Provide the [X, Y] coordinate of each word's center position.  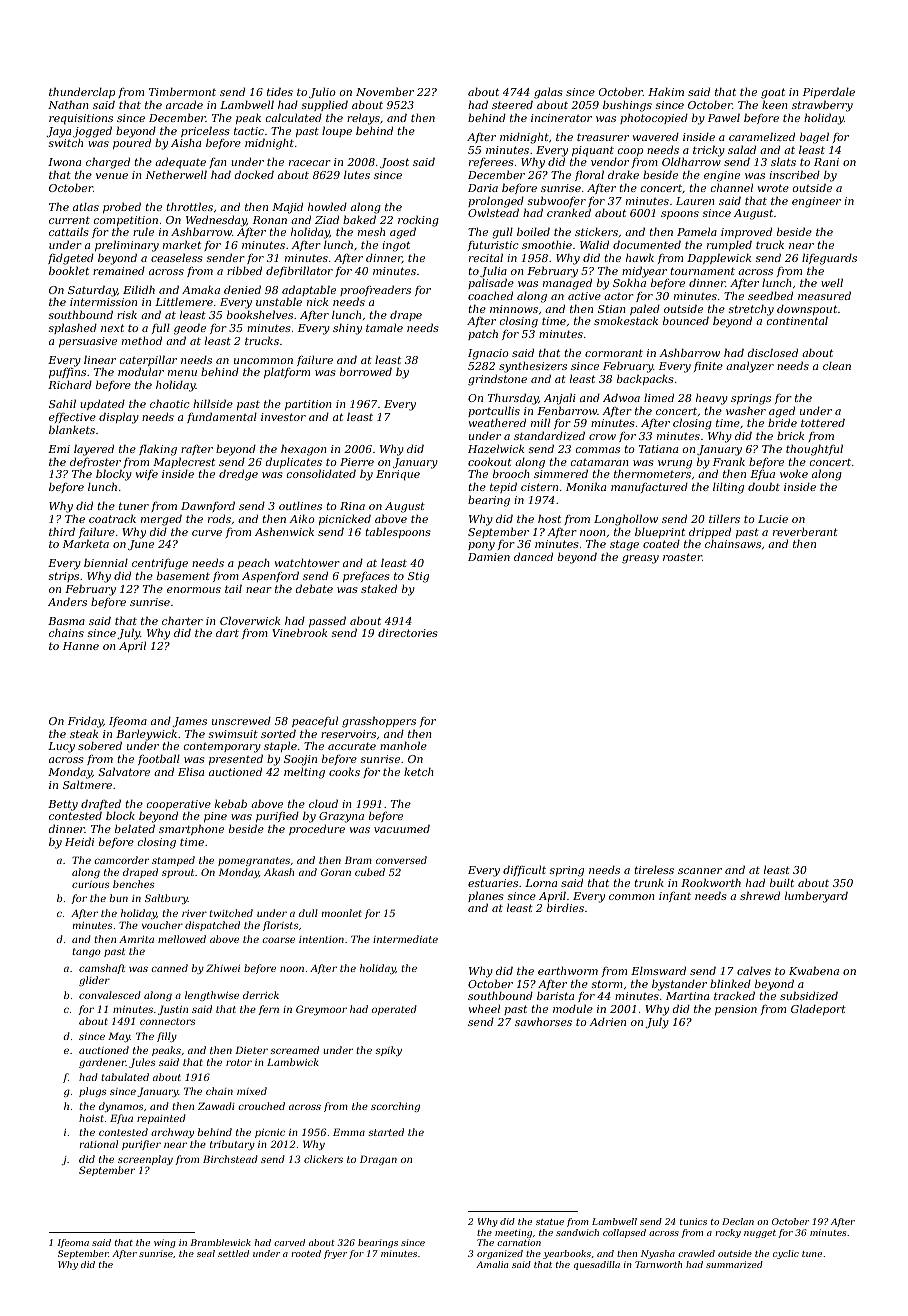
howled [327, 206]
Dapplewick [719, 258]
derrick [261, 995]
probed [122, 207]
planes [486, 897]
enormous [194, 590]
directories [408, 632]
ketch [419, 771]
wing [165, 1243]
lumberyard [816, 897]
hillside [213, 403]
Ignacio [488, 354]
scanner [700, 871]
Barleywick [146, 735]
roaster [682, 557]
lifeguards [829, 259]
